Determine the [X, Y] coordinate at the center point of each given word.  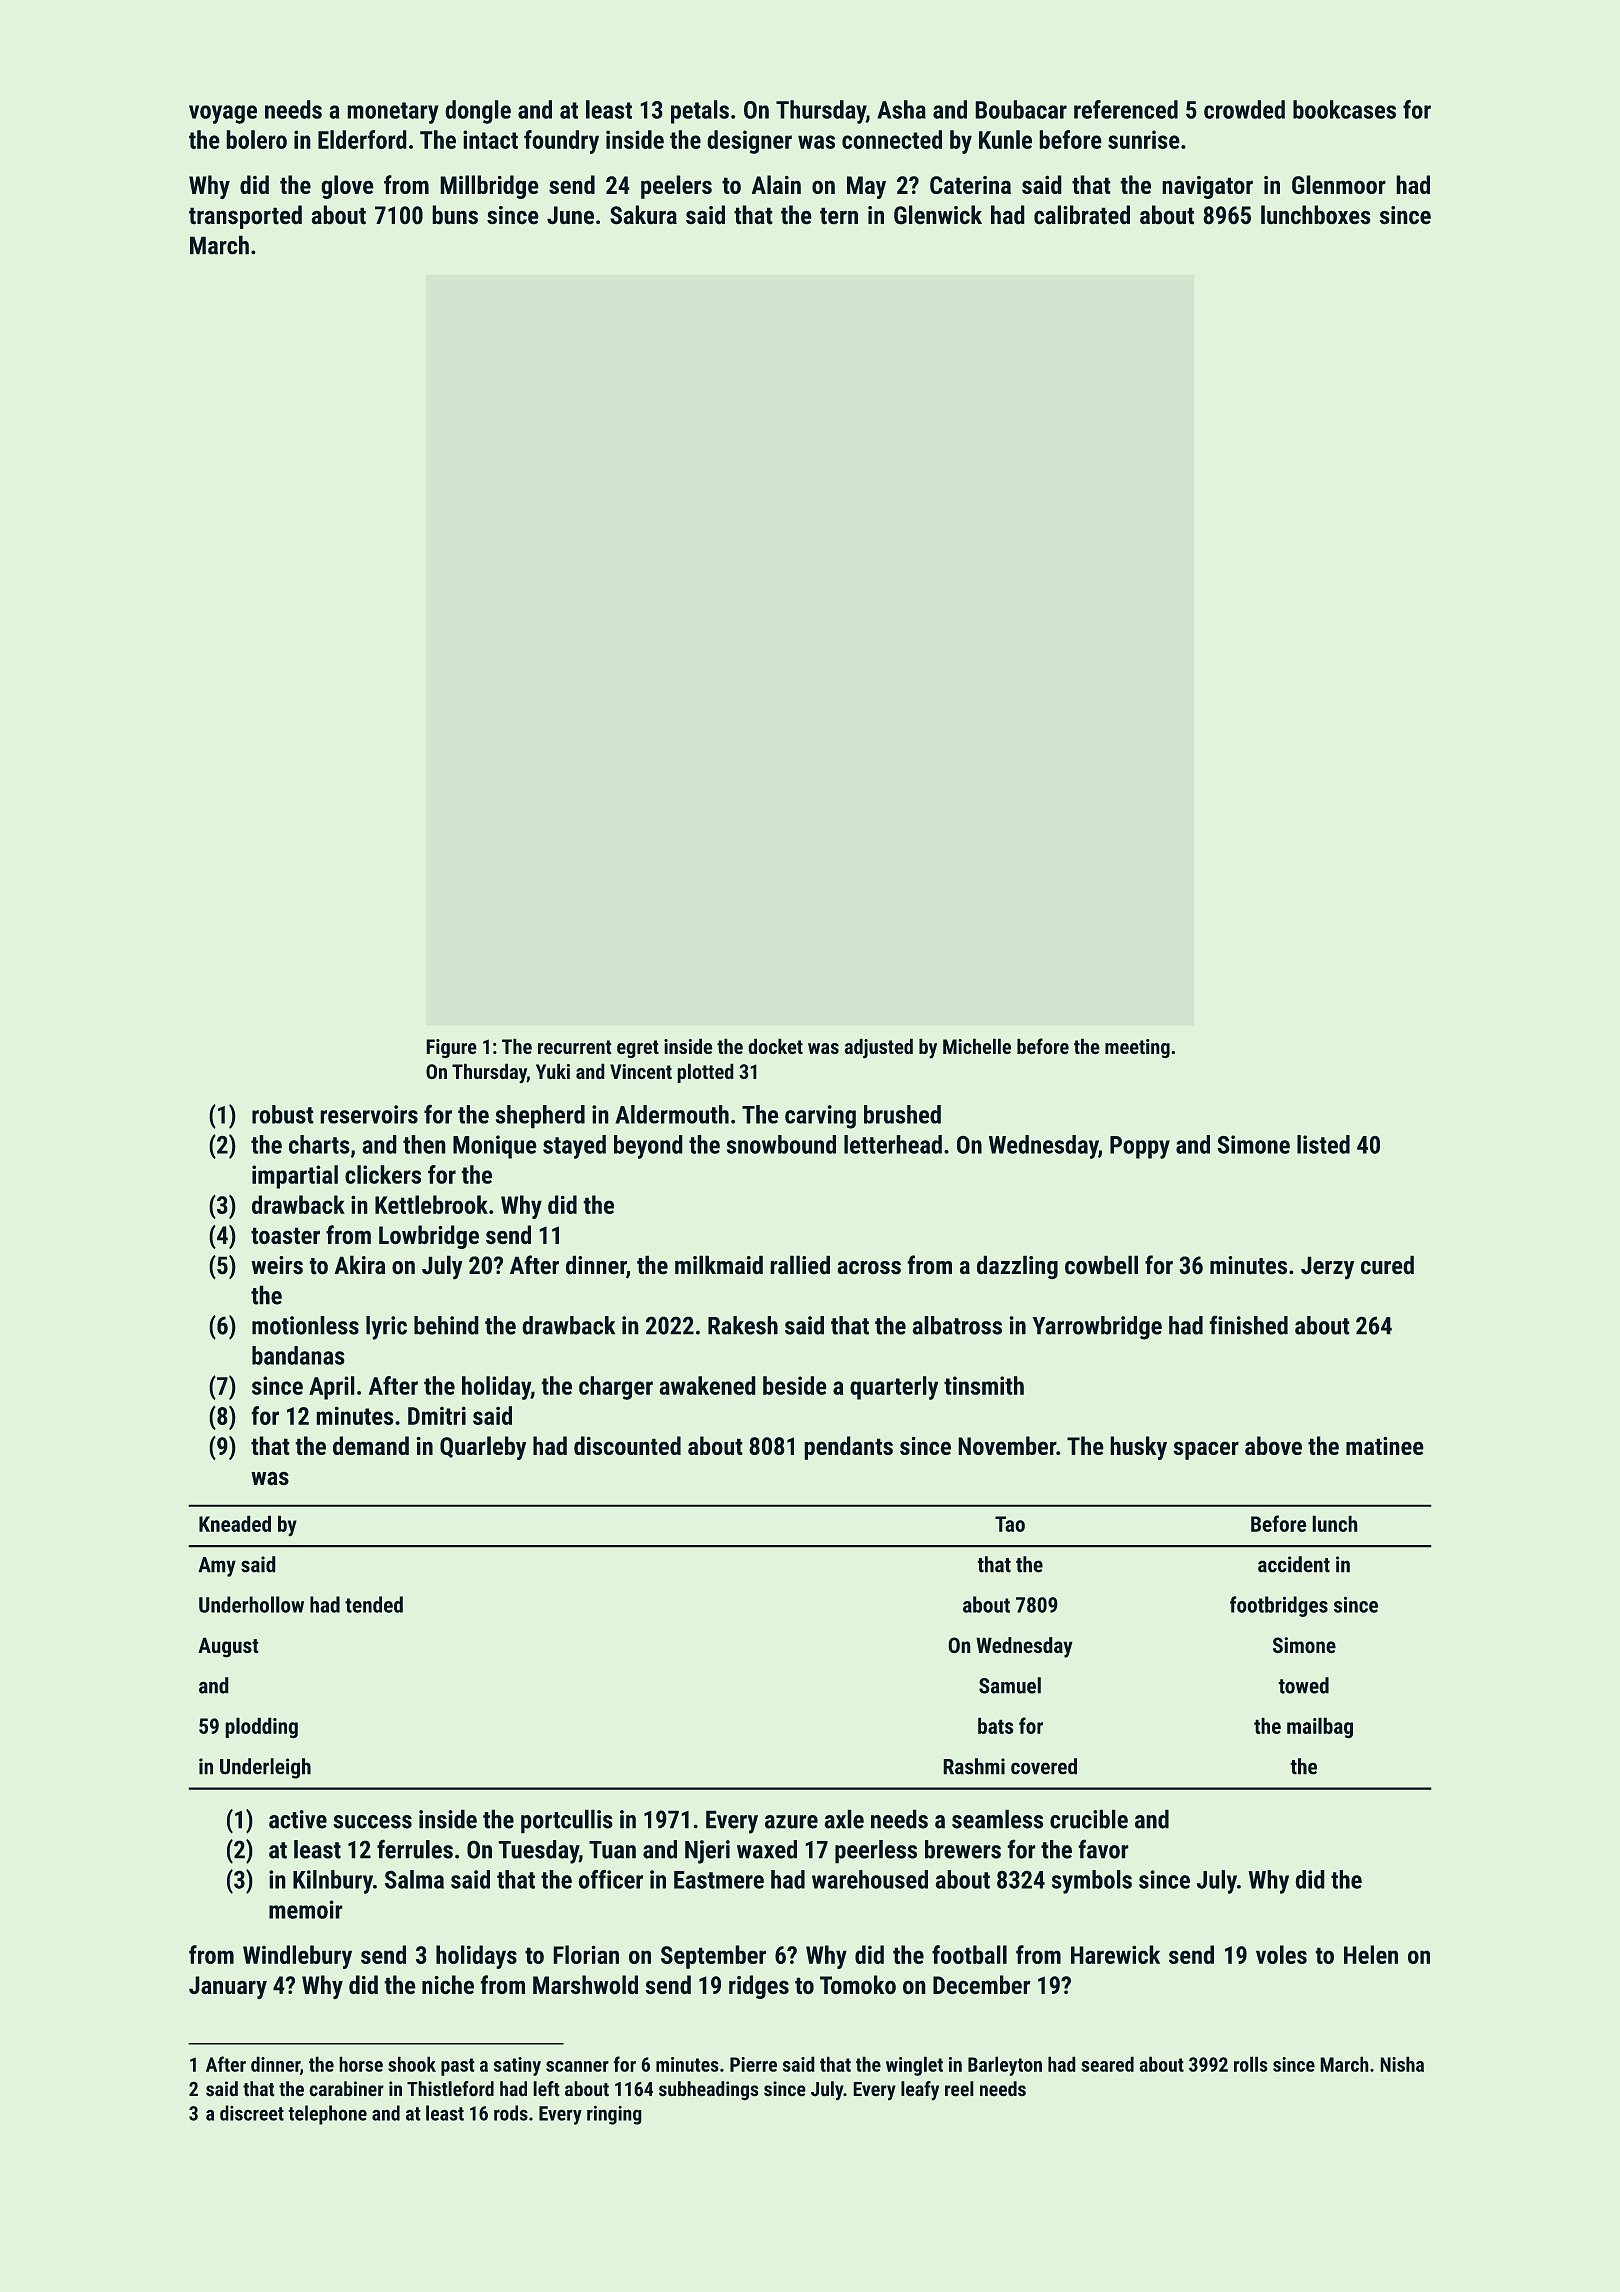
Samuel [1010, 1685]
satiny [517, 2066]
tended [374, 1604]
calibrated [1082, 215]
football [969, 1954]
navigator [1207, 187]
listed [1323, 1144]
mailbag [1320, 1728]
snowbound [781, 1144]
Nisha [1402, 2064]
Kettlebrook [431, 1204]
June [570, 215]
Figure [451, 1049]
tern [839, 216]
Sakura [643, 215]
